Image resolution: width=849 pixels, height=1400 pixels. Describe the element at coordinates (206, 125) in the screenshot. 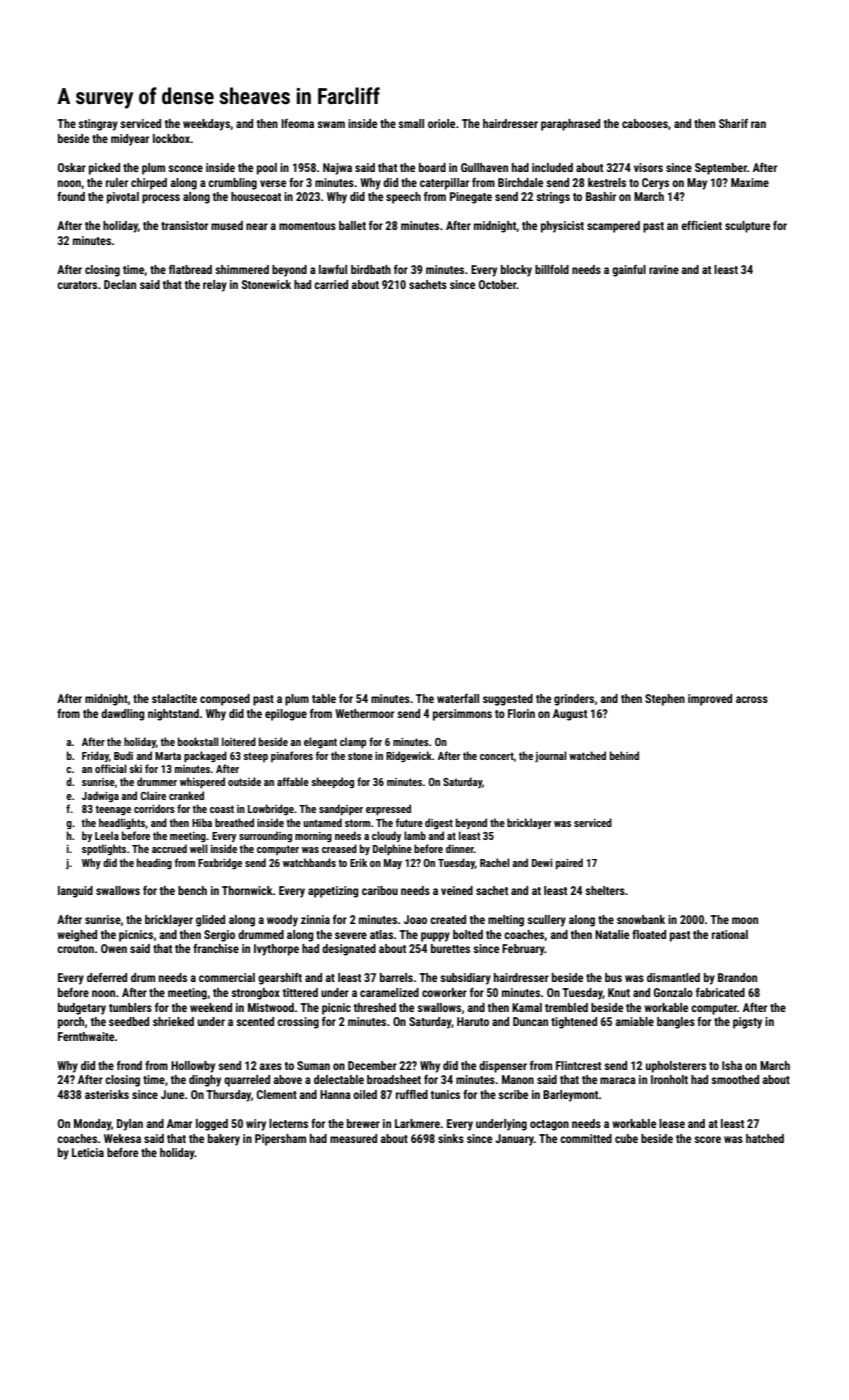

I see `weekdays` at that location.
